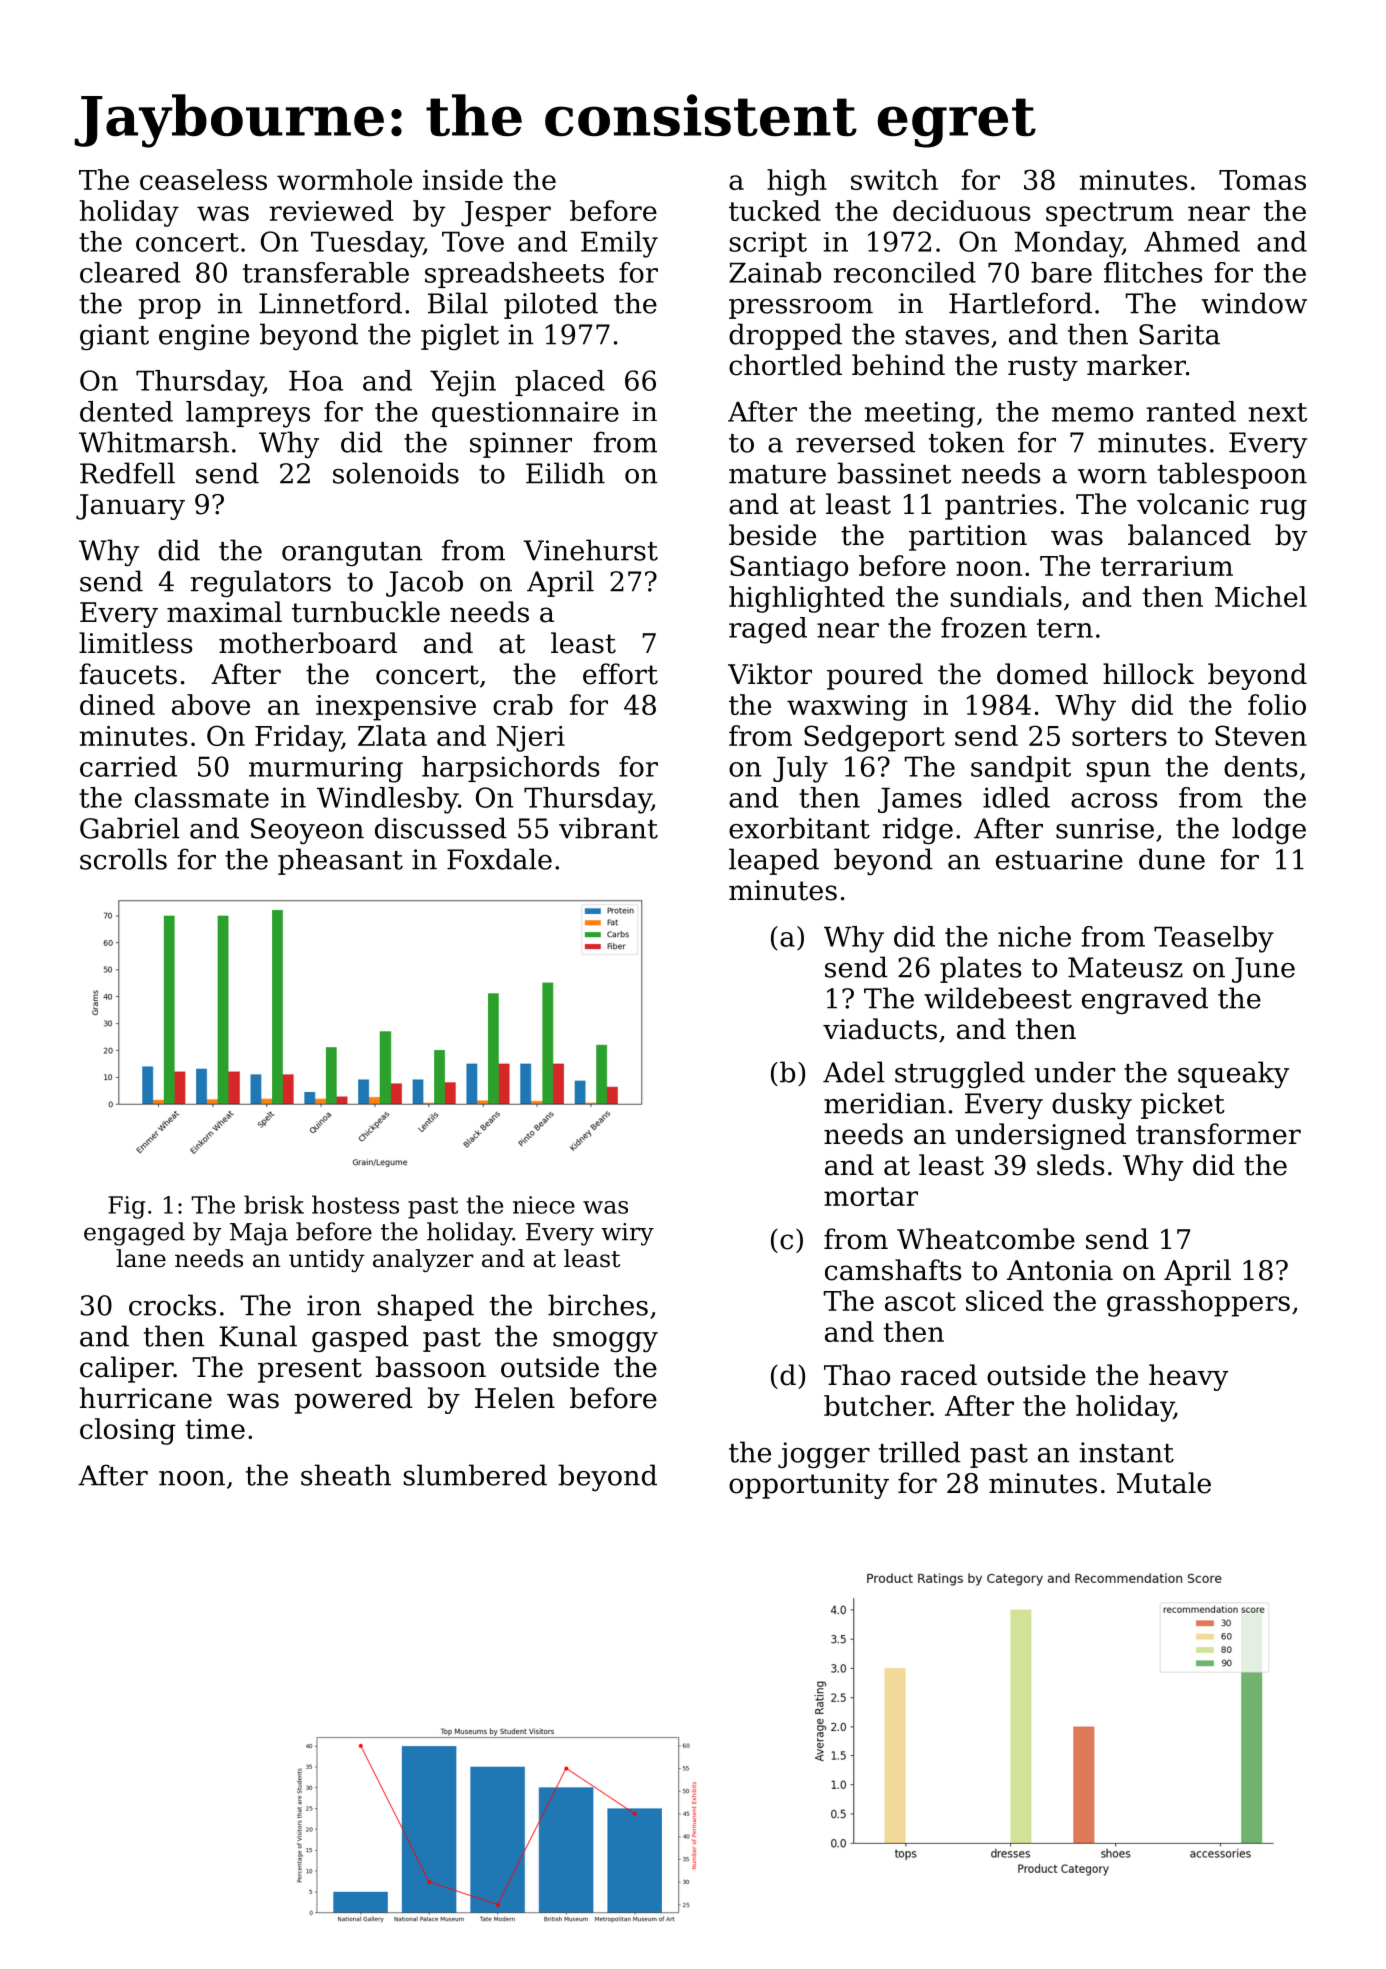 The image size is (1386, 1969). What do you see at coordinates (894, 179) in the screenshot?
I see `switch` at bounding box center [894, 179].
